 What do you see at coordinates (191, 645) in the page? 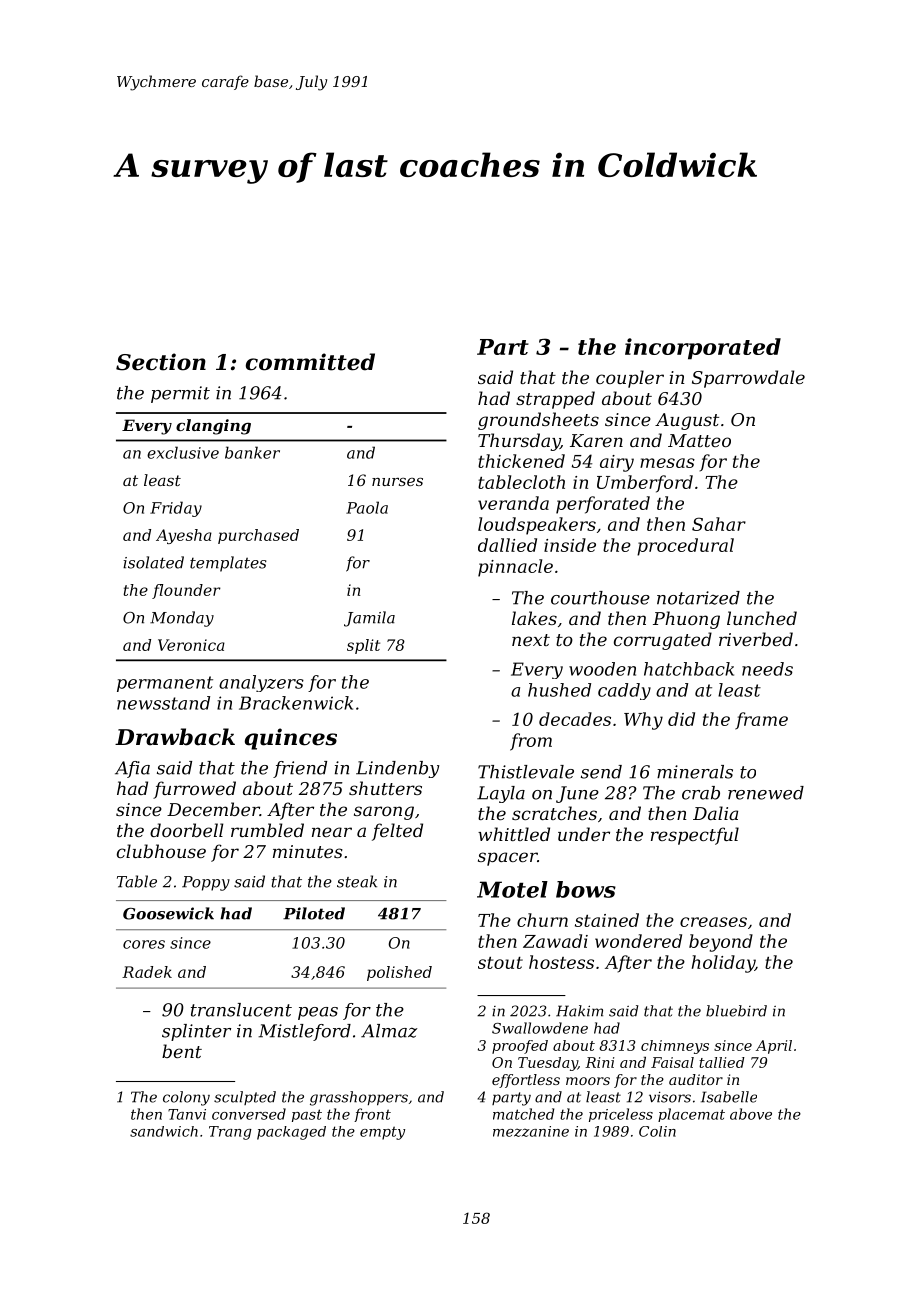
I see `Veronica` at bounding box center [191, 645].
